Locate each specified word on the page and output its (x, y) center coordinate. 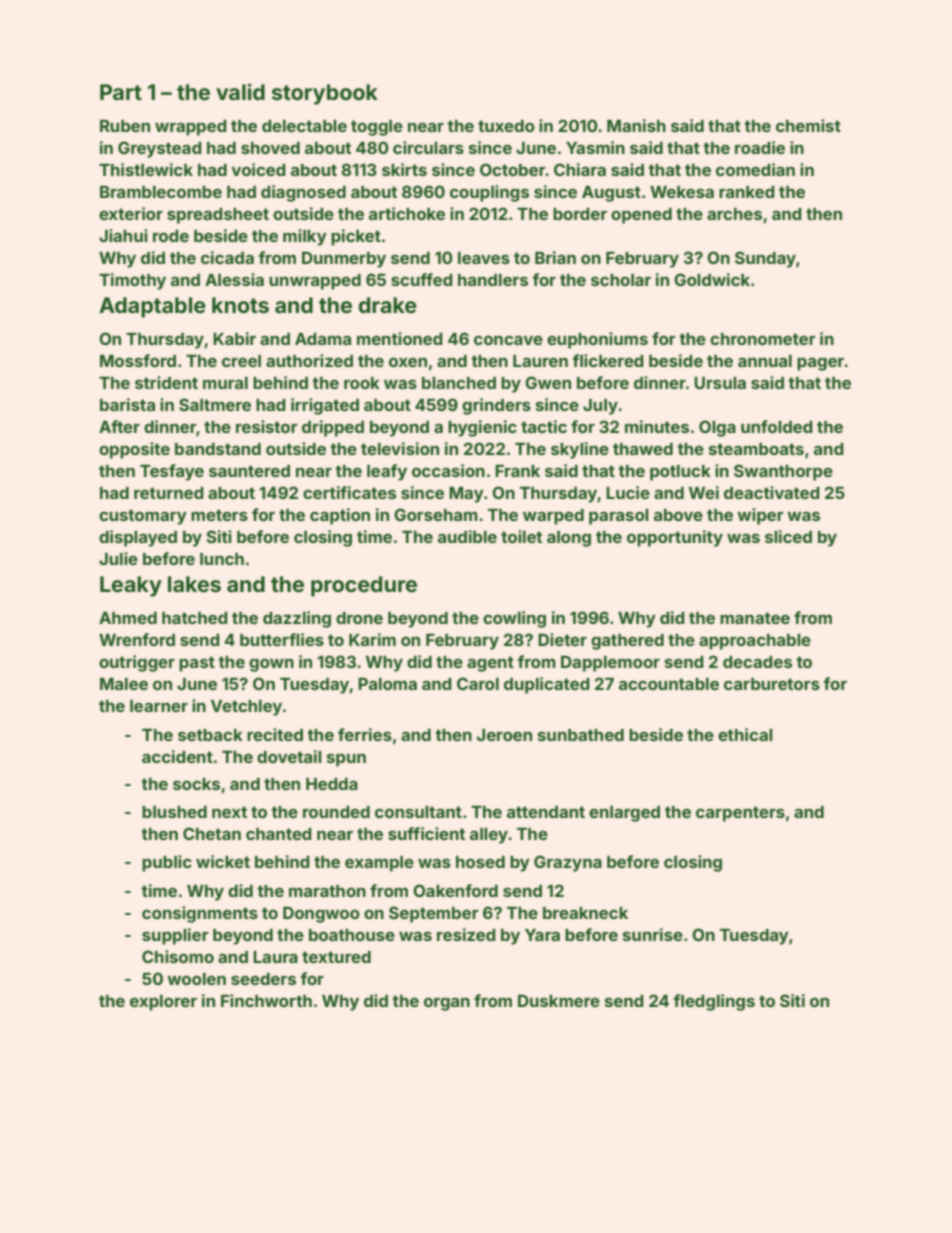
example (379, 864)
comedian (755, 169)
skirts (404, 169)
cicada (227, 257)
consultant (418, 812)
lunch (222, 559)
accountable (669, 684)
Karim (372, 639)
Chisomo (178, 956)
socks (196, 784)
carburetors (772, 684)
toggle (377, 128)
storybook (325, 94)
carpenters (740, 814)
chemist (808, 125)
